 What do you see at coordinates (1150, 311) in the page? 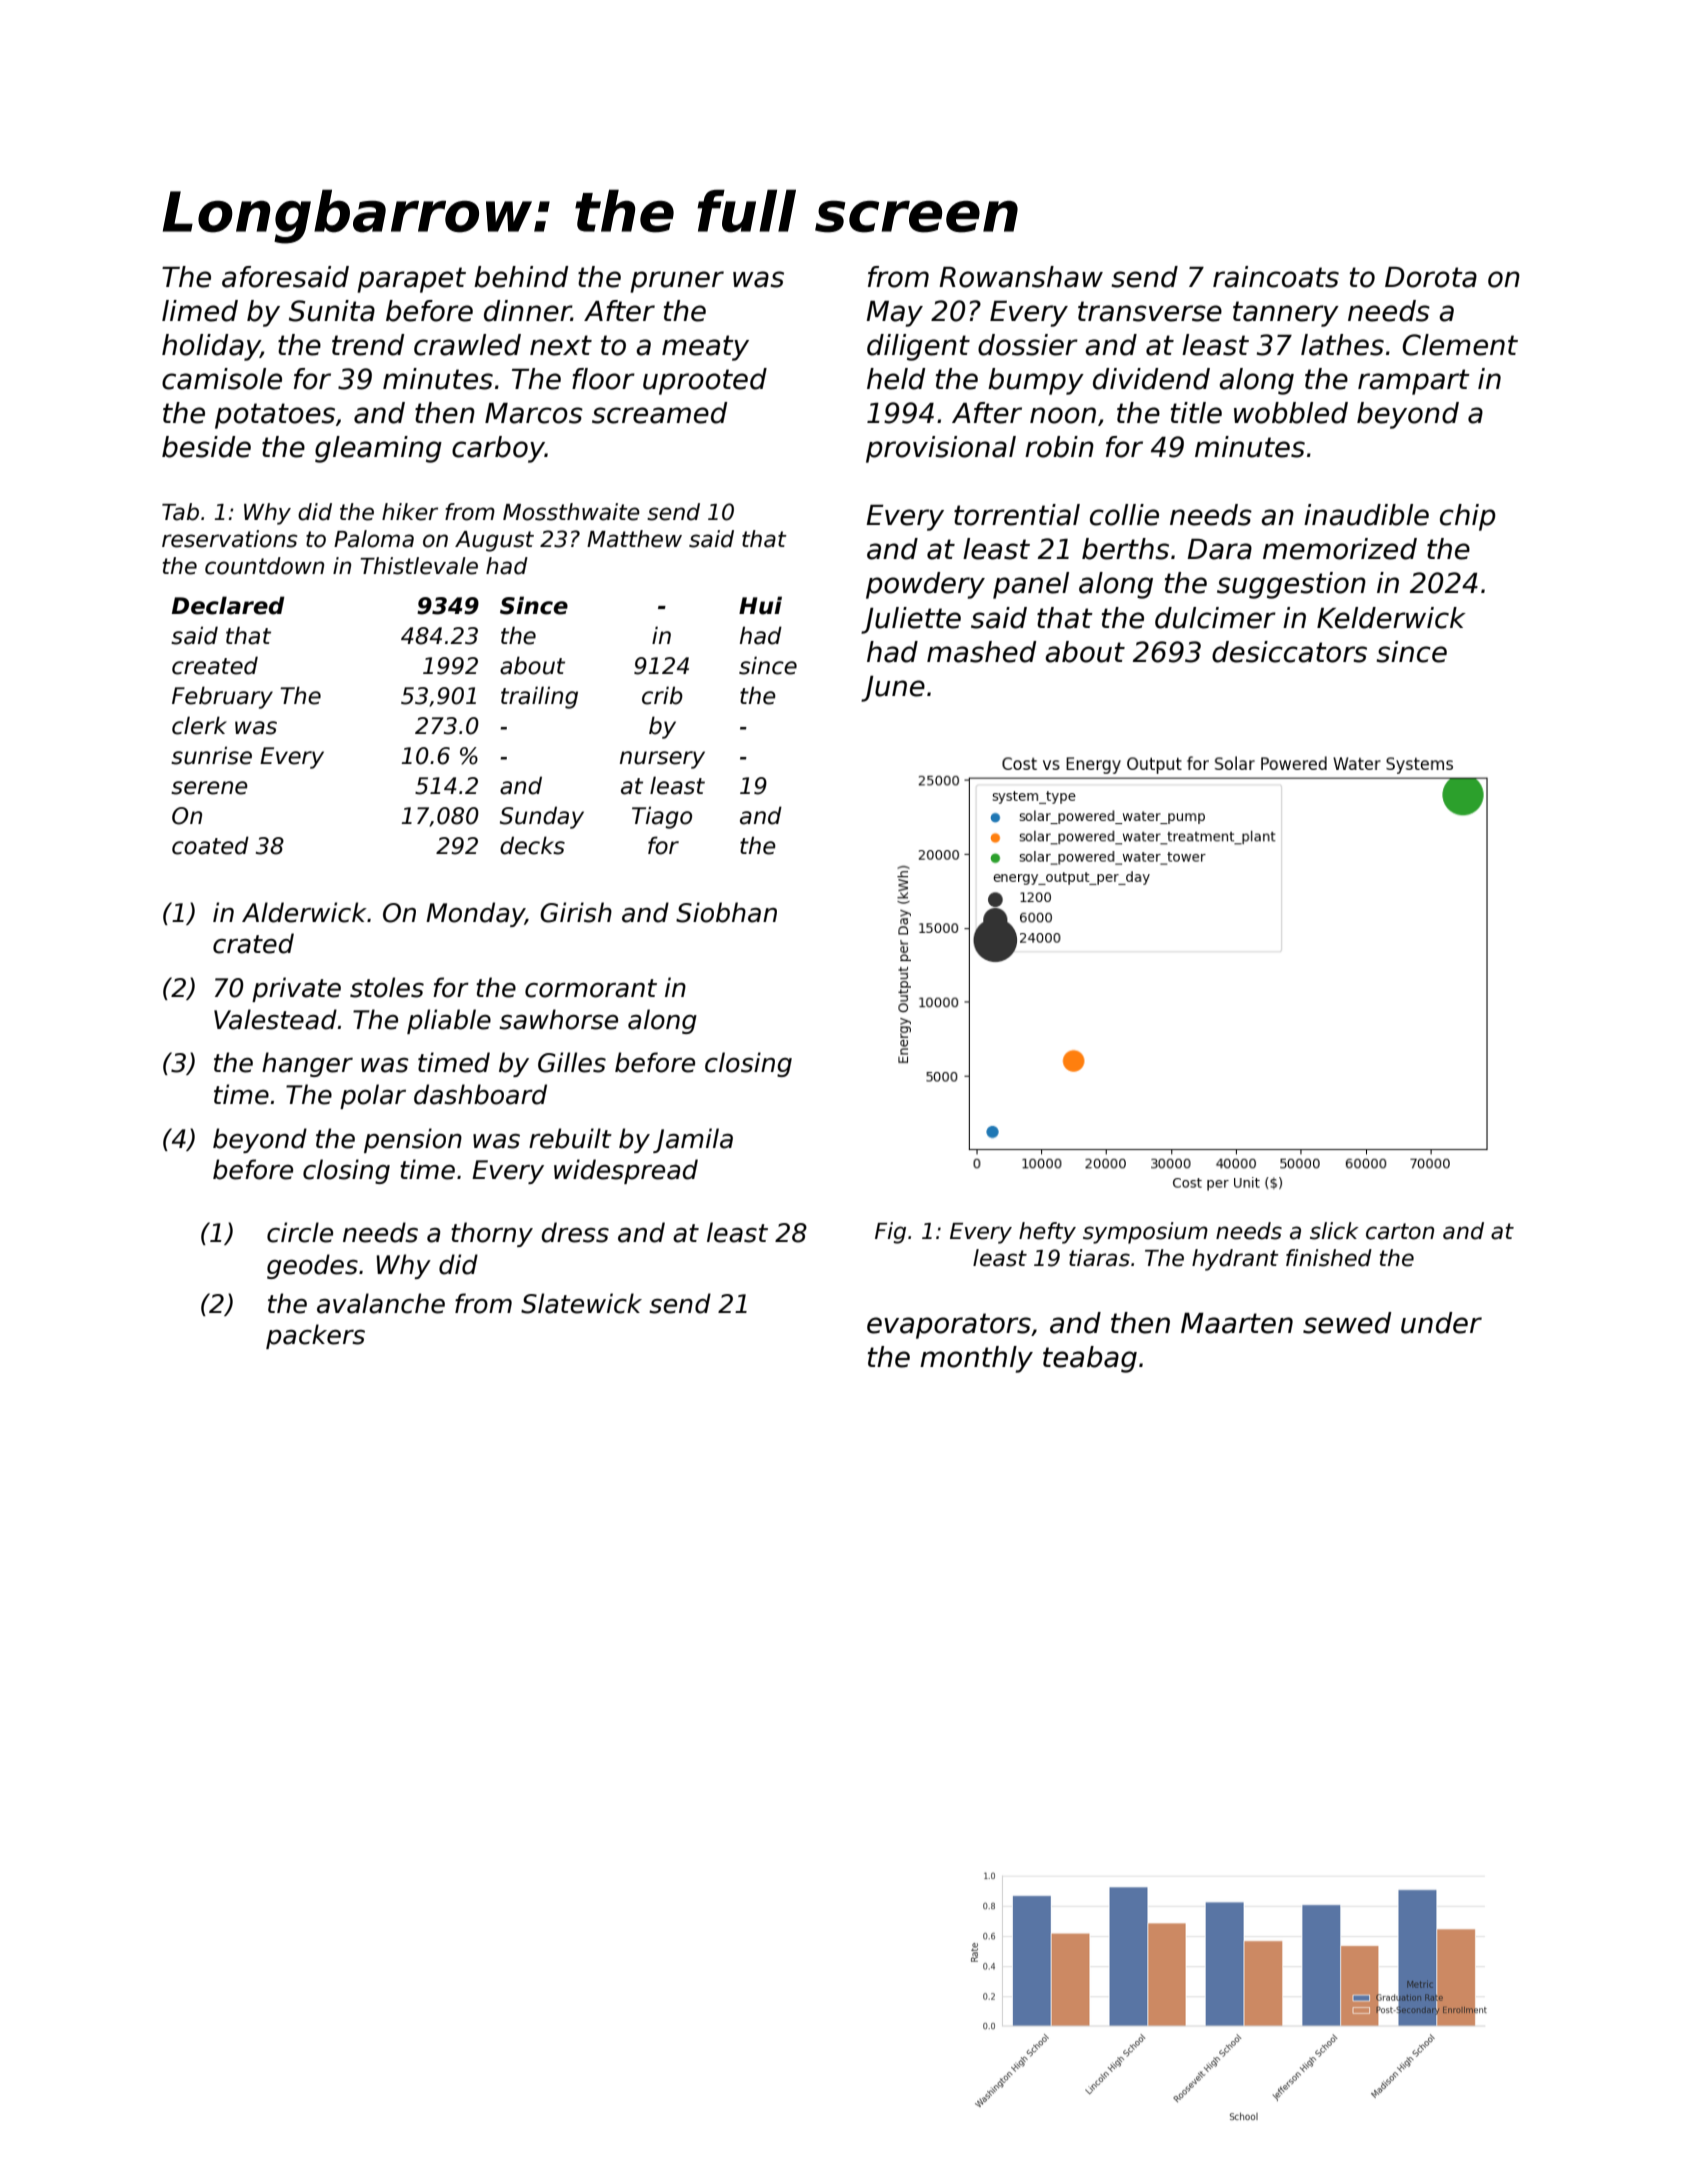
I see `transverse` at bounding box center [1150, 311].
